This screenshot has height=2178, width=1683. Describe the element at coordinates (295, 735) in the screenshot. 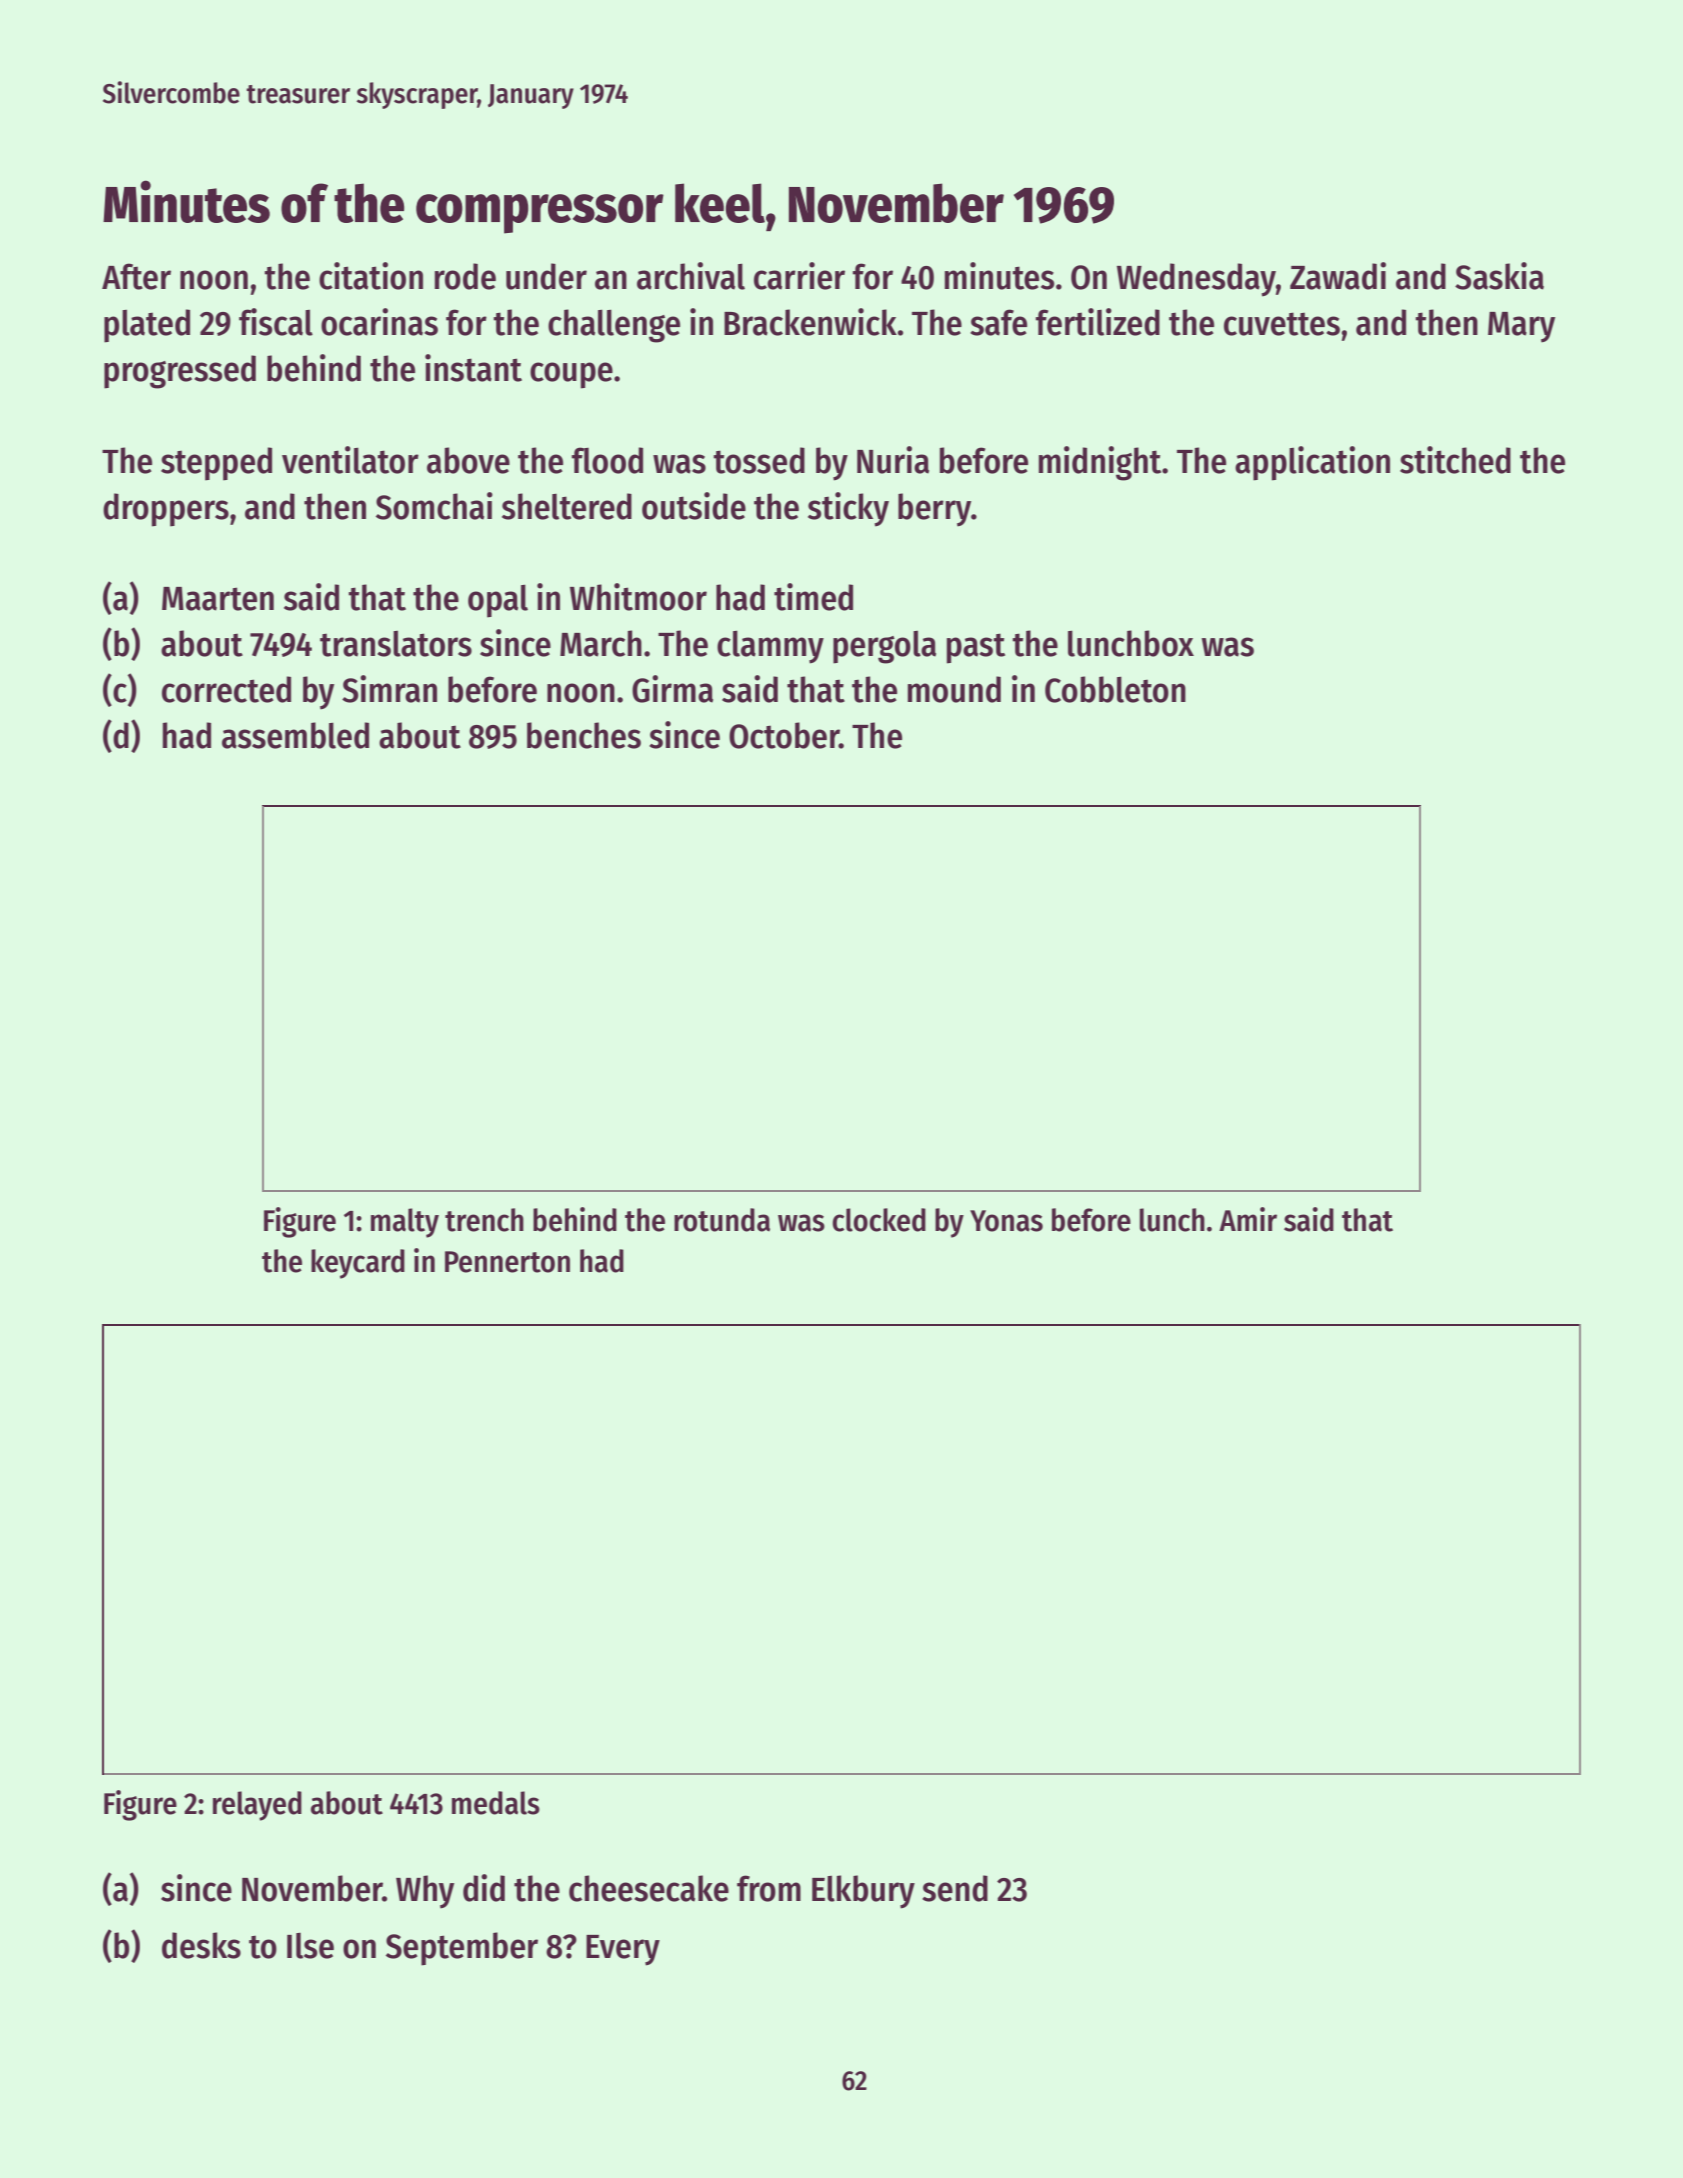

I see `assembled` at that location.
